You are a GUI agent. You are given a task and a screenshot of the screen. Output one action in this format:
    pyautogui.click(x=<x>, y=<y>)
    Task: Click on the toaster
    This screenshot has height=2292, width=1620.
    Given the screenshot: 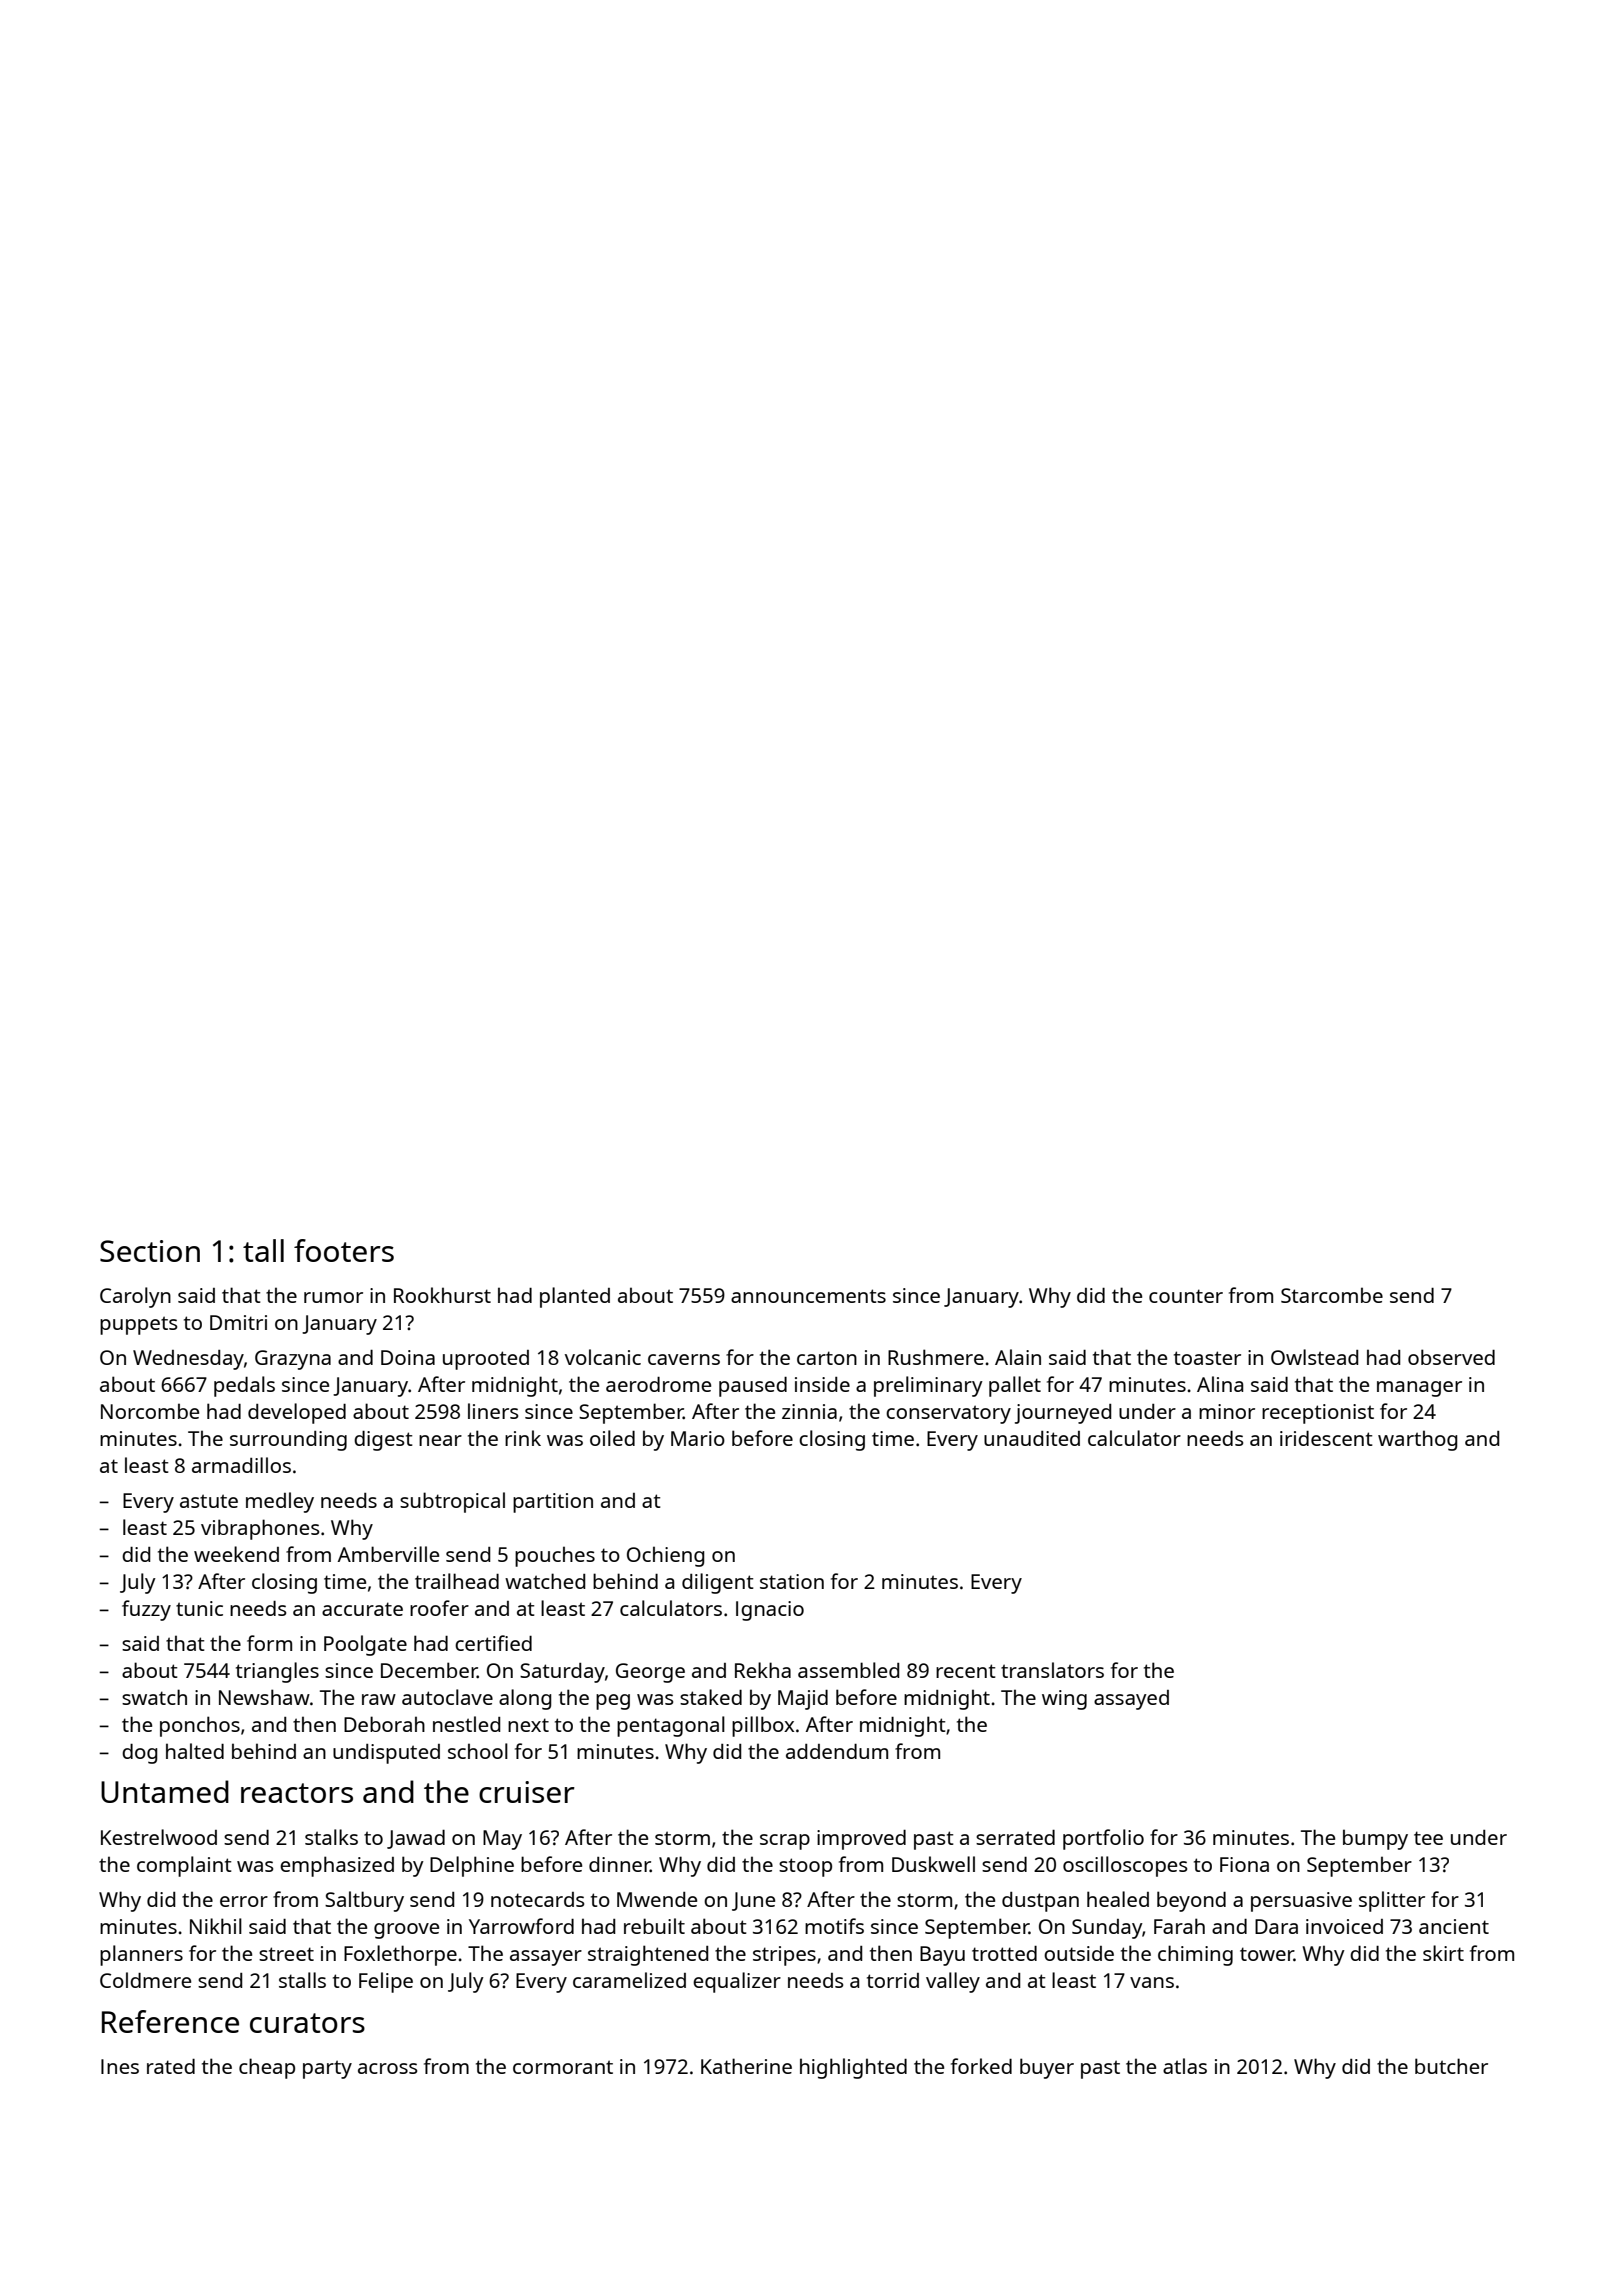 What is the action you would take?
    pyautogui.click(x=1207, y=1358)
